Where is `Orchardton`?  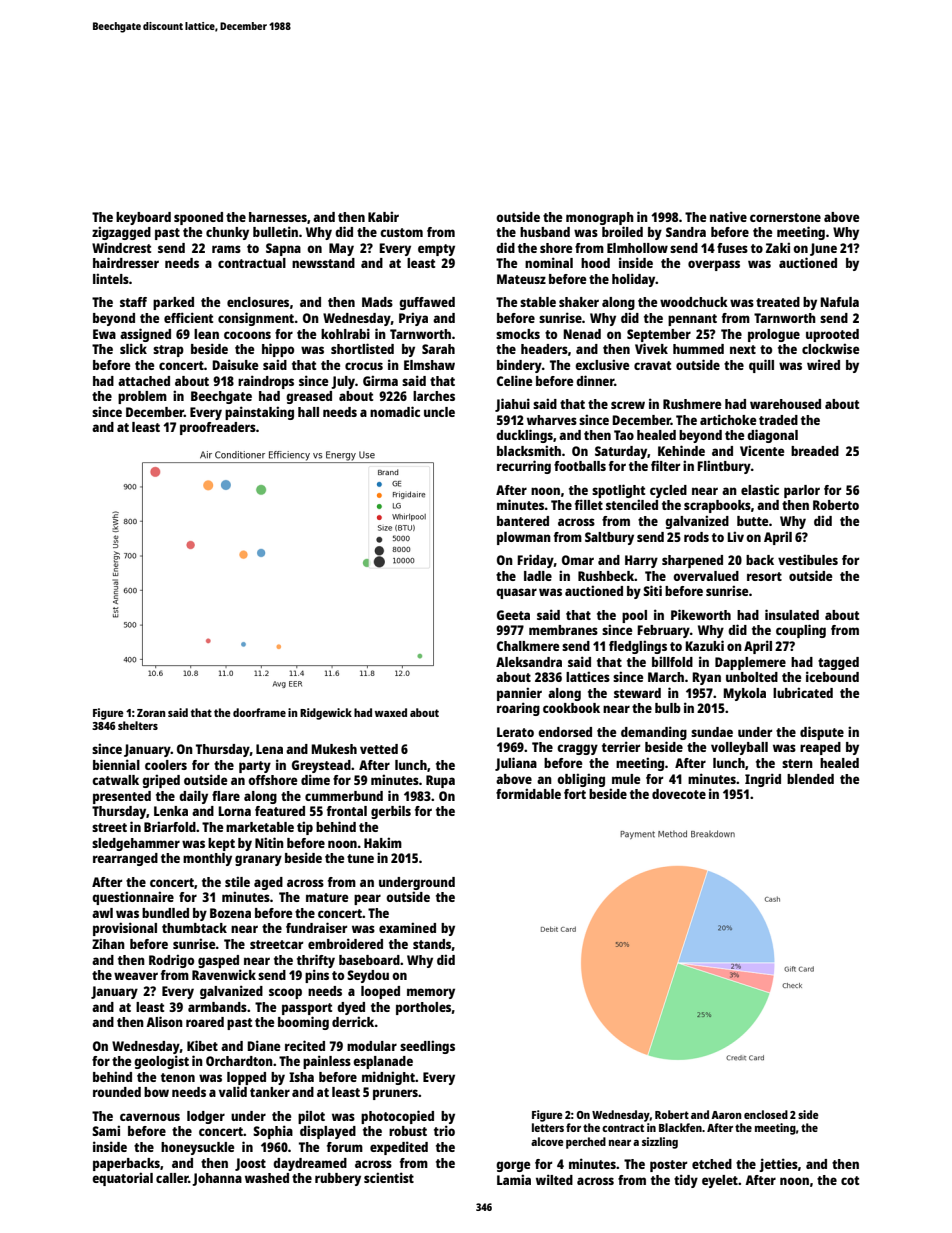
Orchardton is located at coordinates (239, 1061).
